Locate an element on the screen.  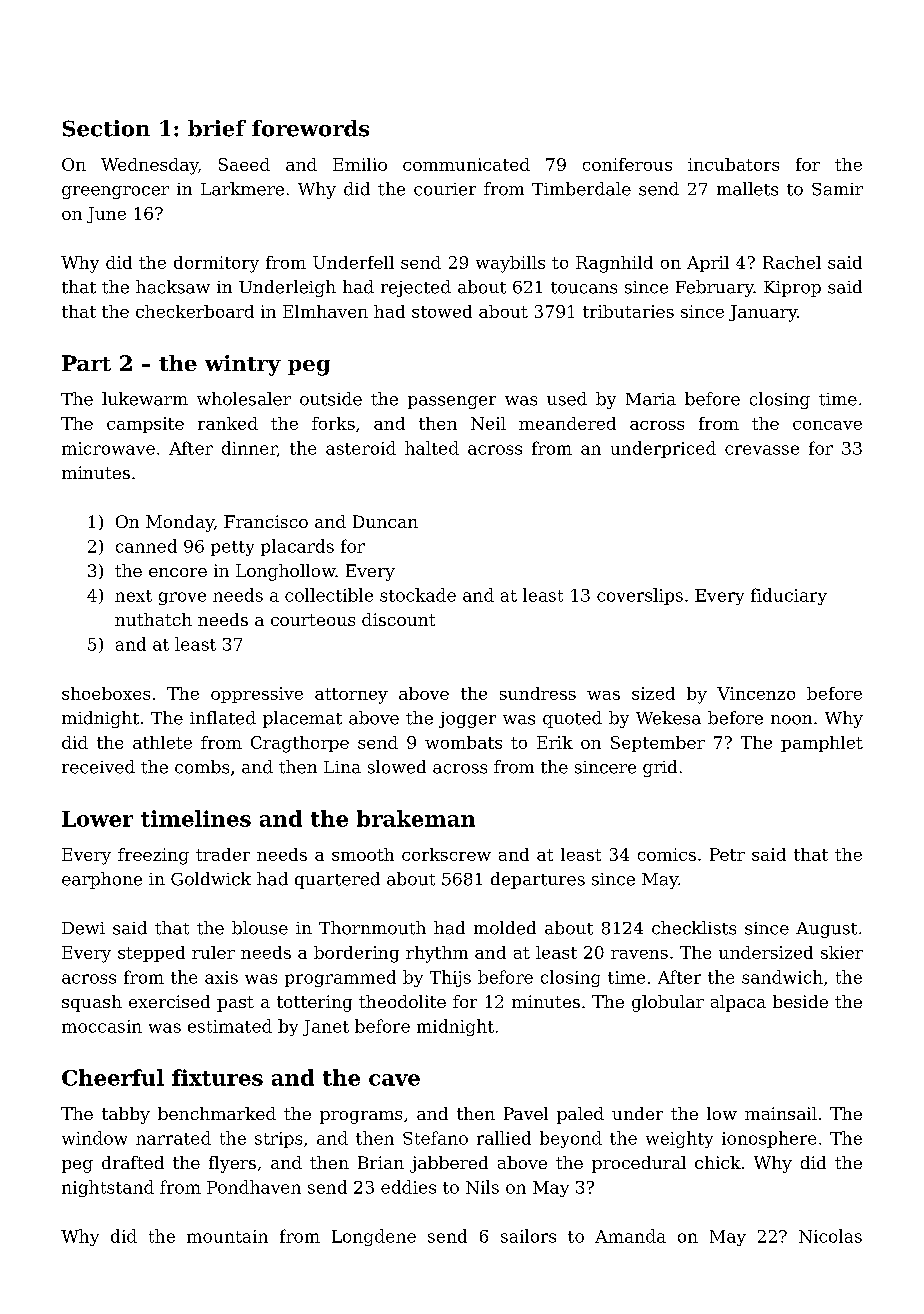
Petr is located at coordinates (727, 854).
